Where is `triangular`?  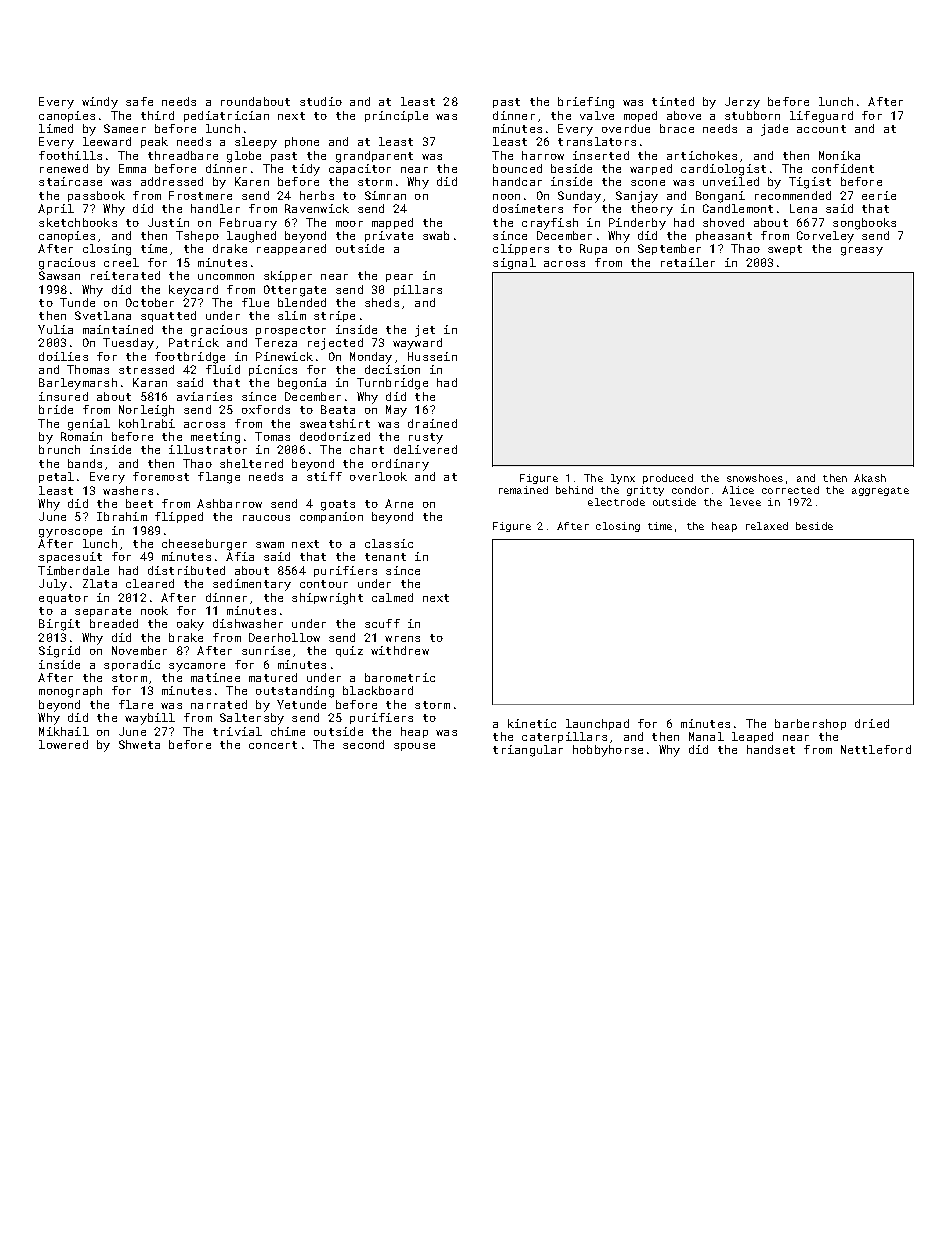 triangular is located at coordinates (528, 751).
